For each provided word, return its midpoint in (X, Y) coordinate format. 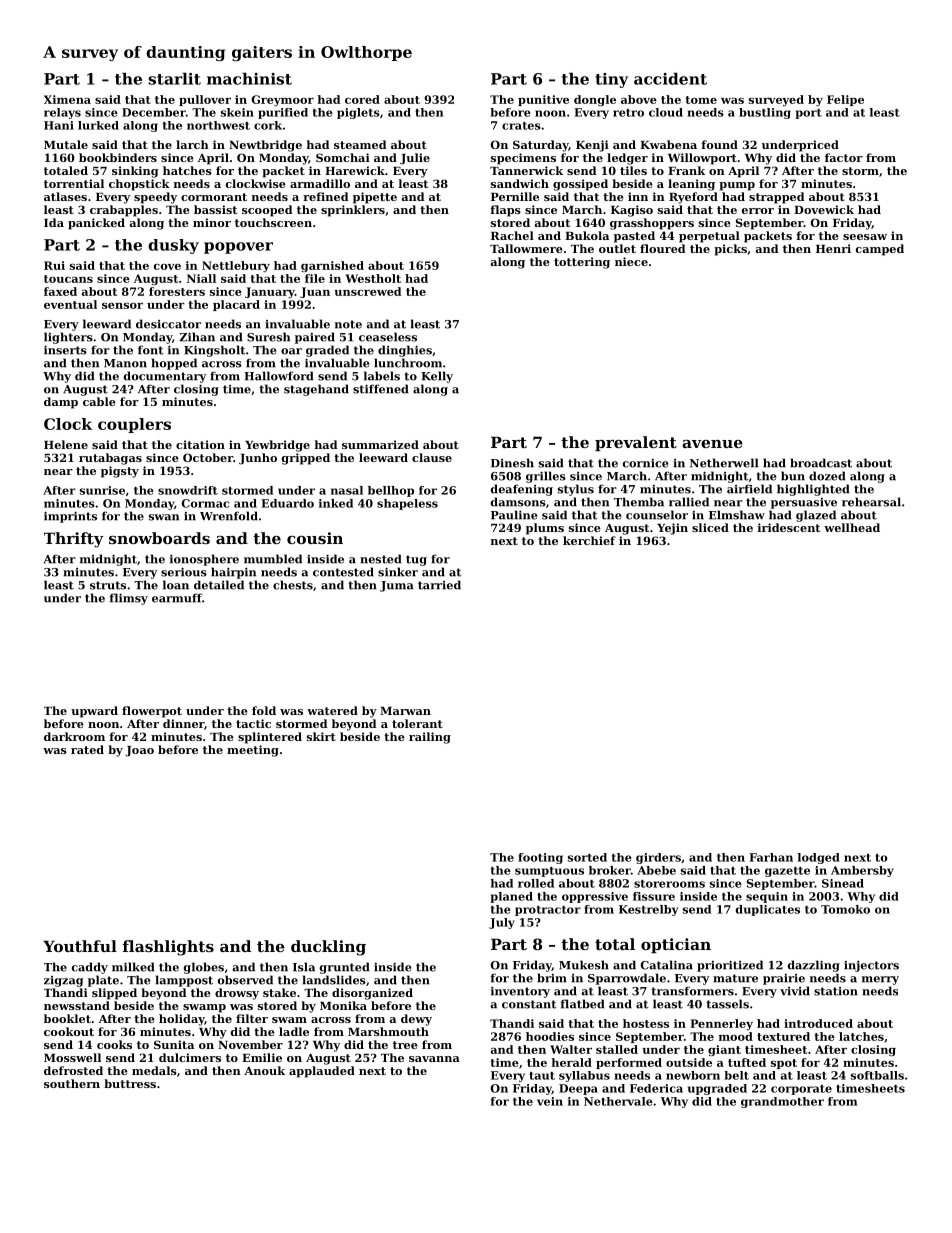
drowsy (237, 994)
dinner (183, 723)
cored (362, 99)
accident (670, 79)
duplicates (768, 910)
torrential (74, 183)
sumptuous (549, 872)
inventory (520, 992)
